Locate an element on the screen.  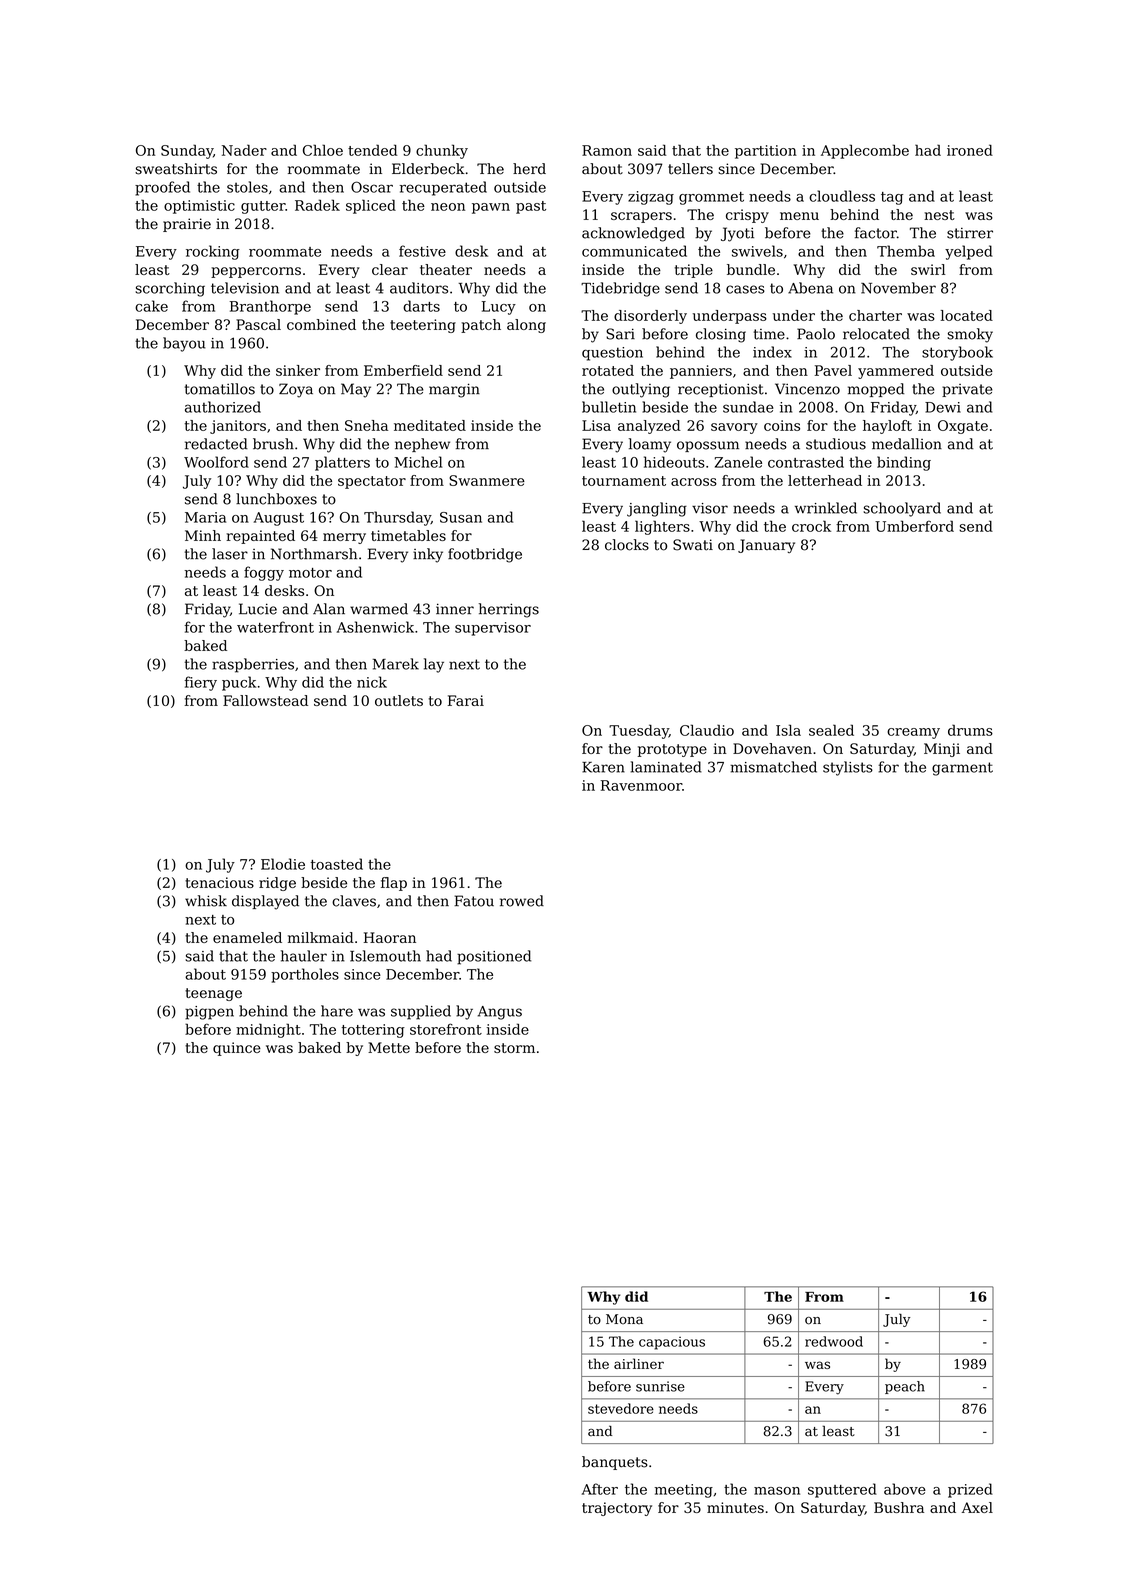
Mette is located at coordinates (389, 1047).
